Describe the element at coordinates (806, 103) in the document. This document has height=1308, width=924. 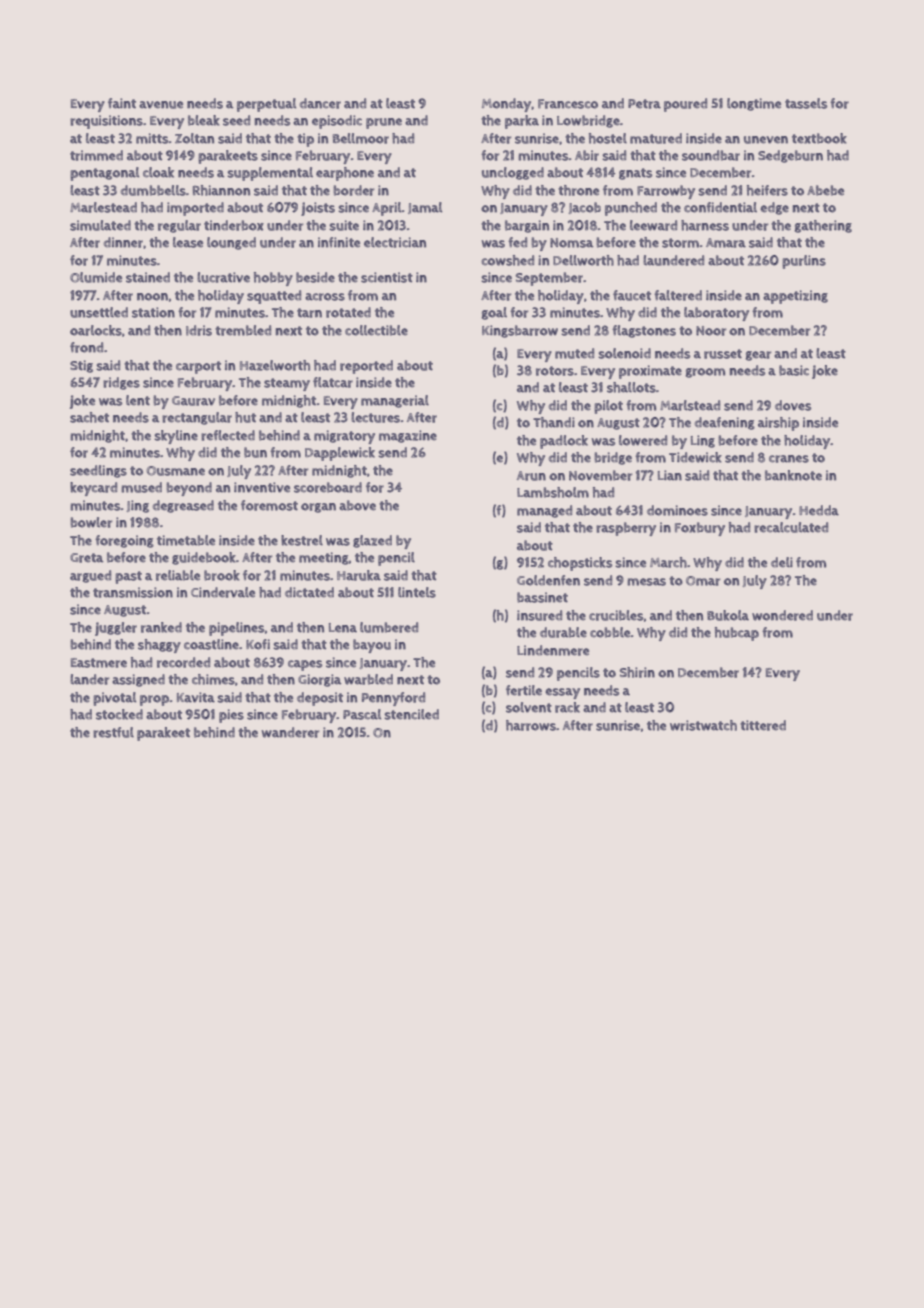
I see `tassels` at that location.
